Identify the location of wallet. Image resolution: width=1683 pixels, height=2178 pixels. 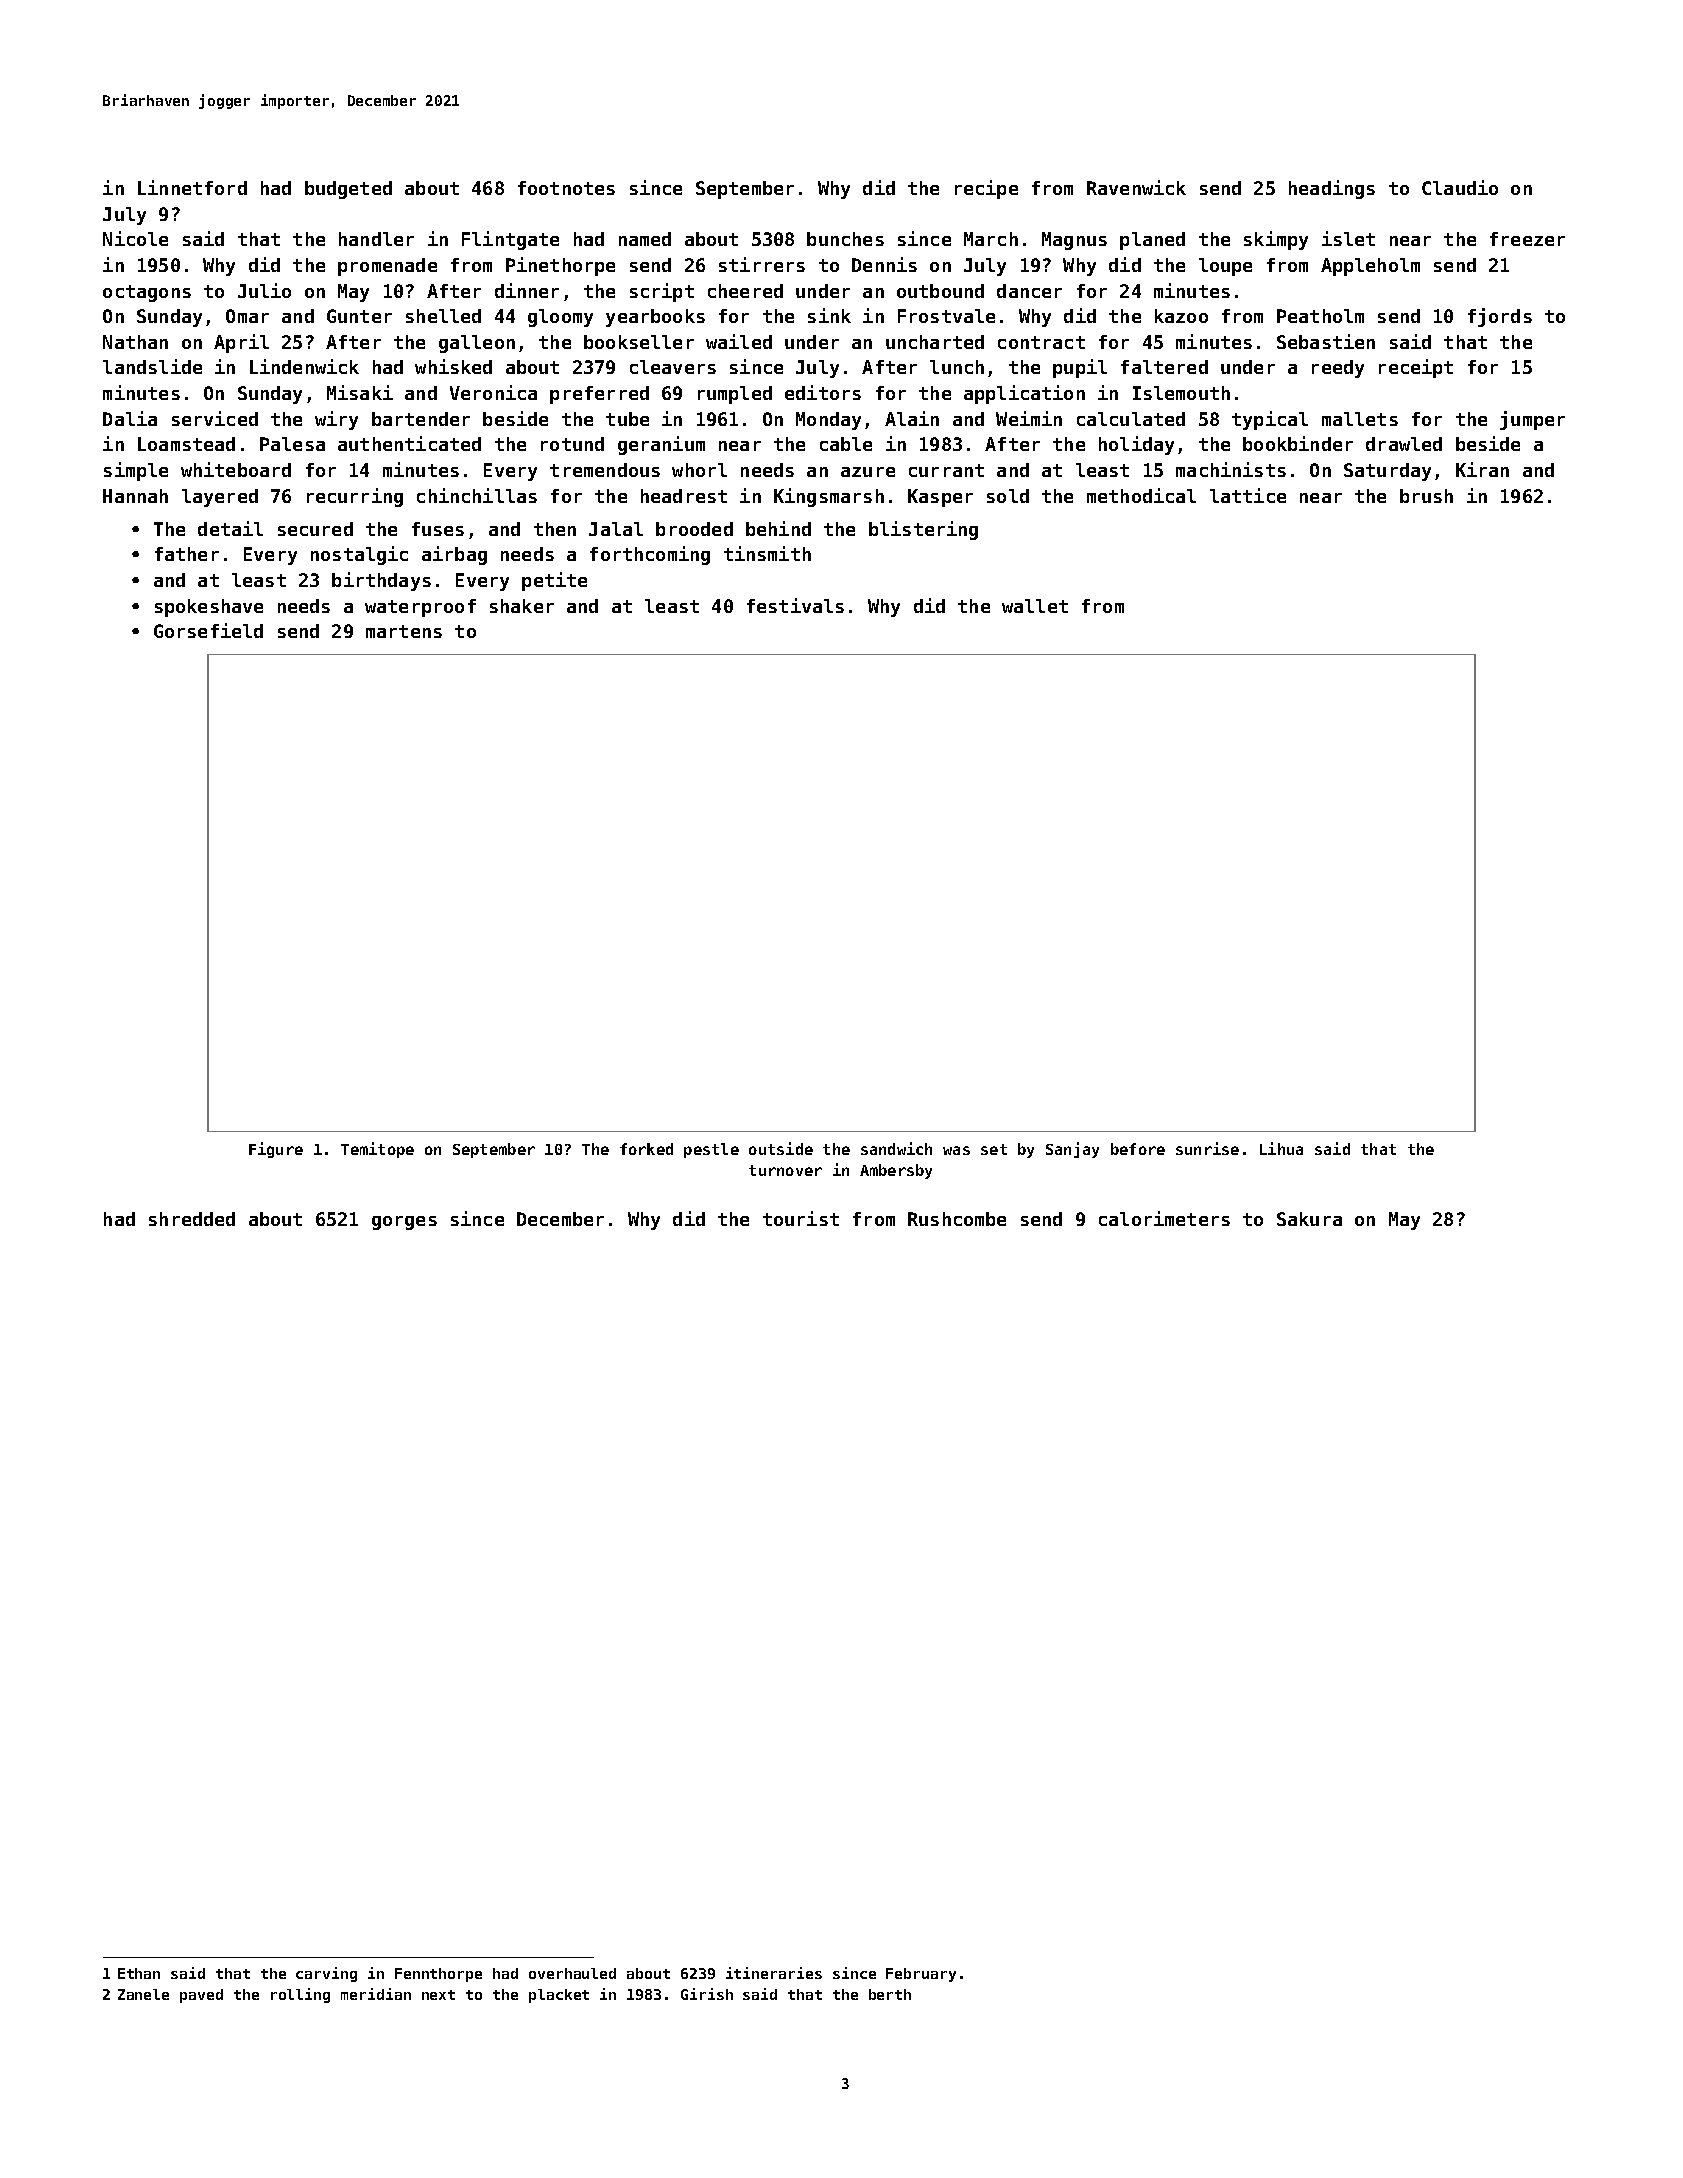
(1035, 606).
